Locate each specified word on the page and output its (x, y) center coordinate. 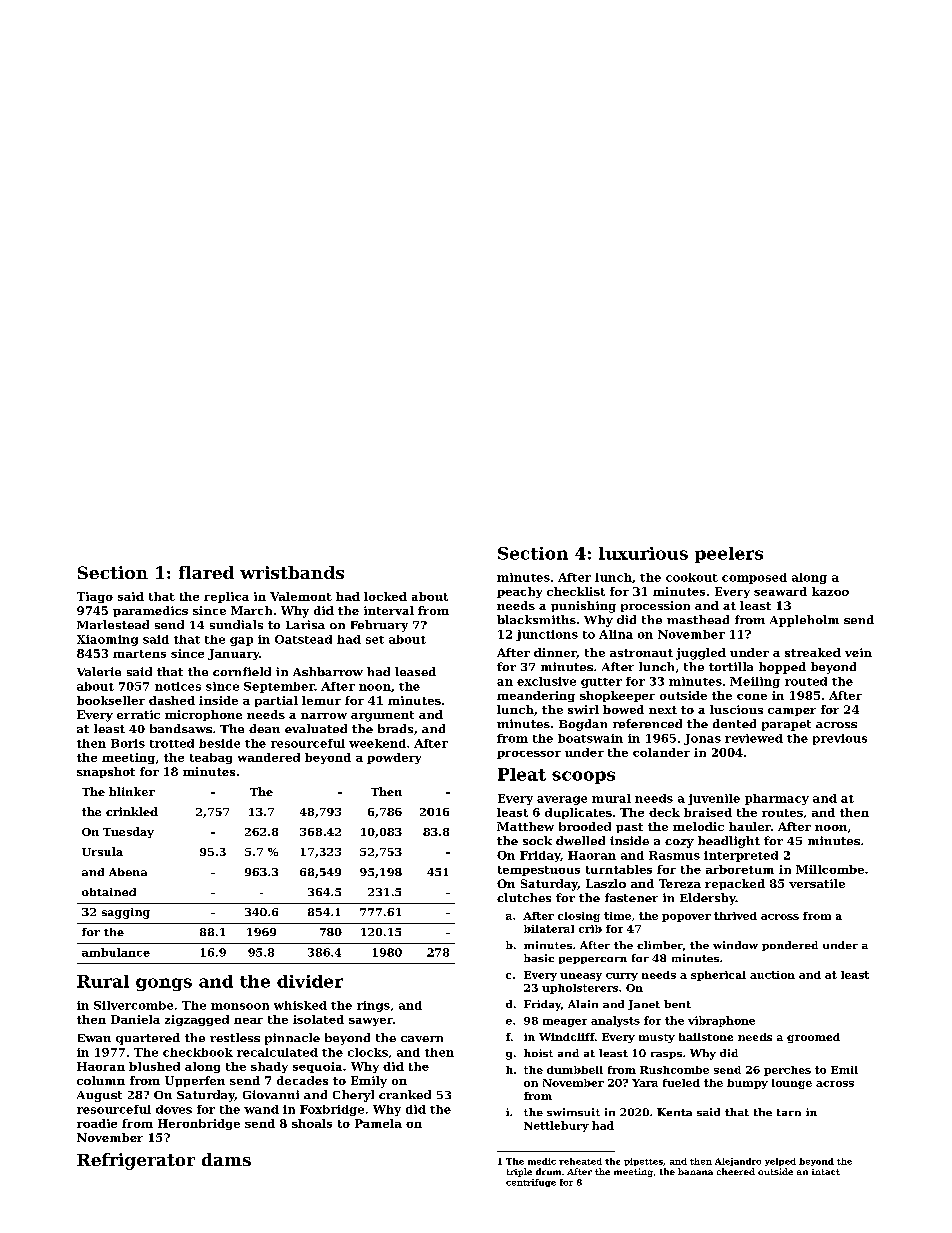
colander (661, 752)
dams (226, 1159)
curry (622, 977)
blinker (132, 791)
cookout (692, 577)
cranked (405, 1094)
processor (529, 755)
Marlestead (113, 624)
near (248, 1021)
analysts (615, 1021)
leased (415, 671)
